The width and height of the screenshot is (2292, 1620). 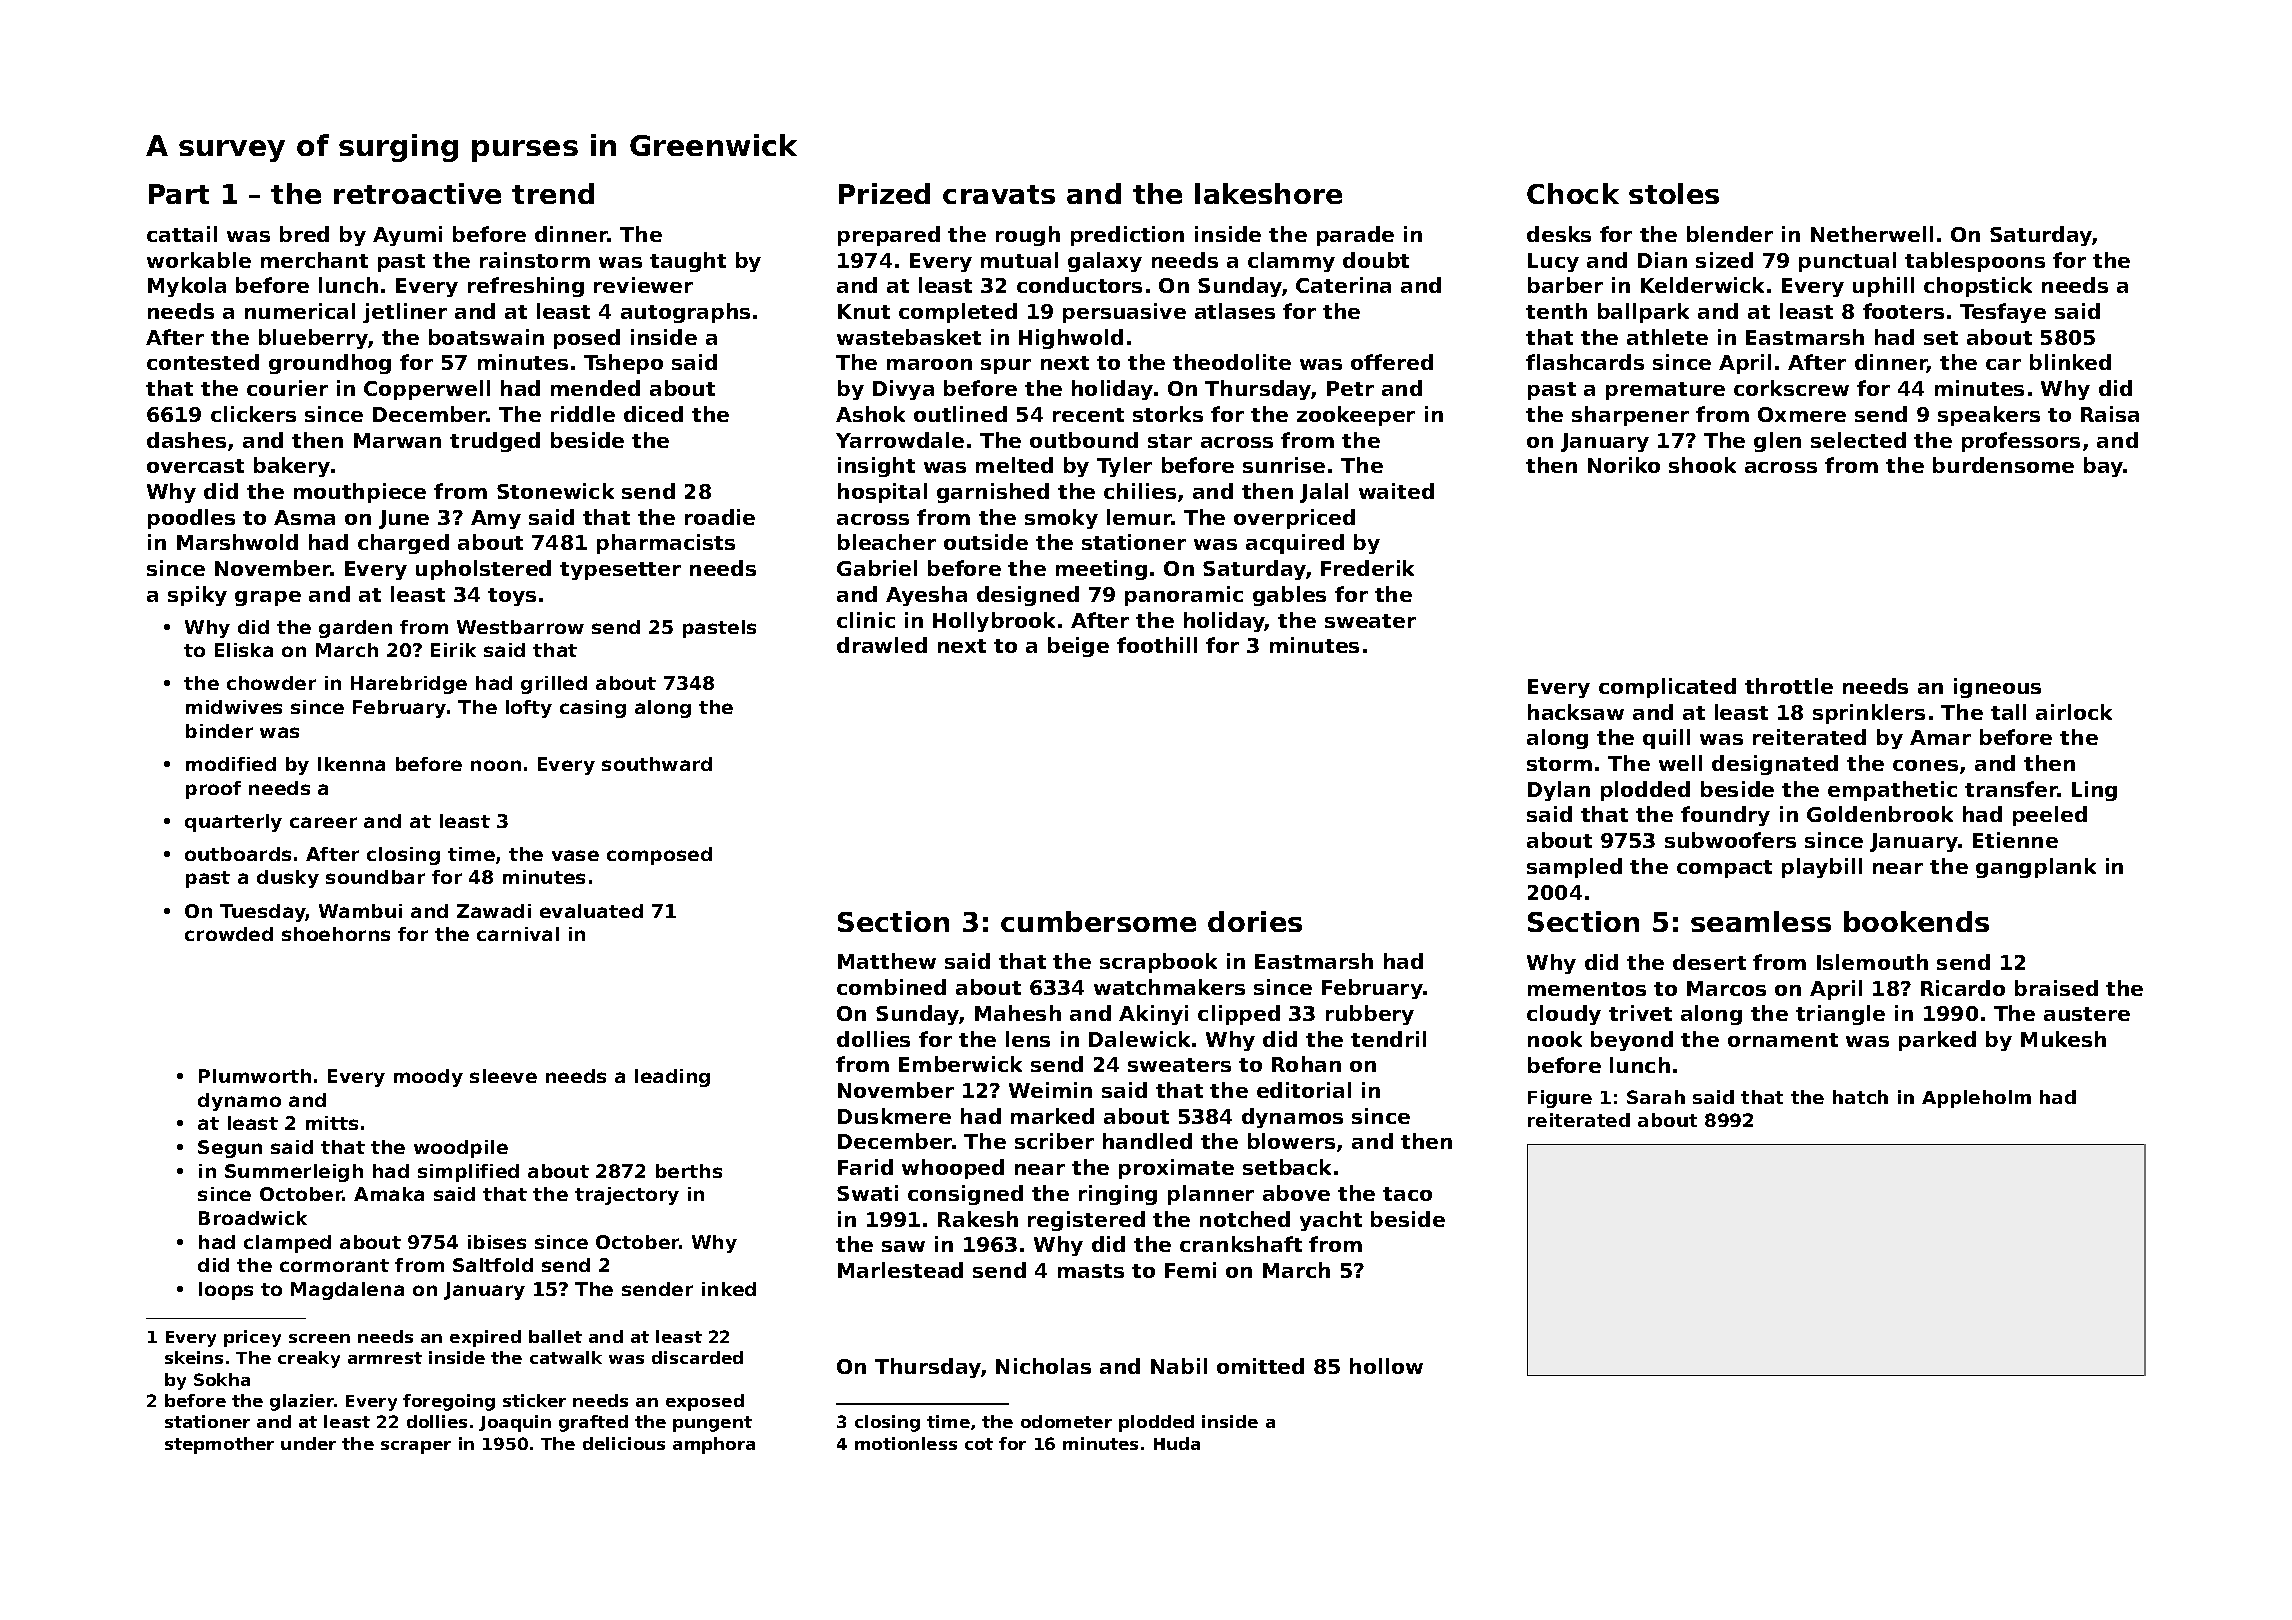 What do you see at coordinates (187, 287) in the screenshot?
I see `Mykola` at bounding box center [187, 287].
